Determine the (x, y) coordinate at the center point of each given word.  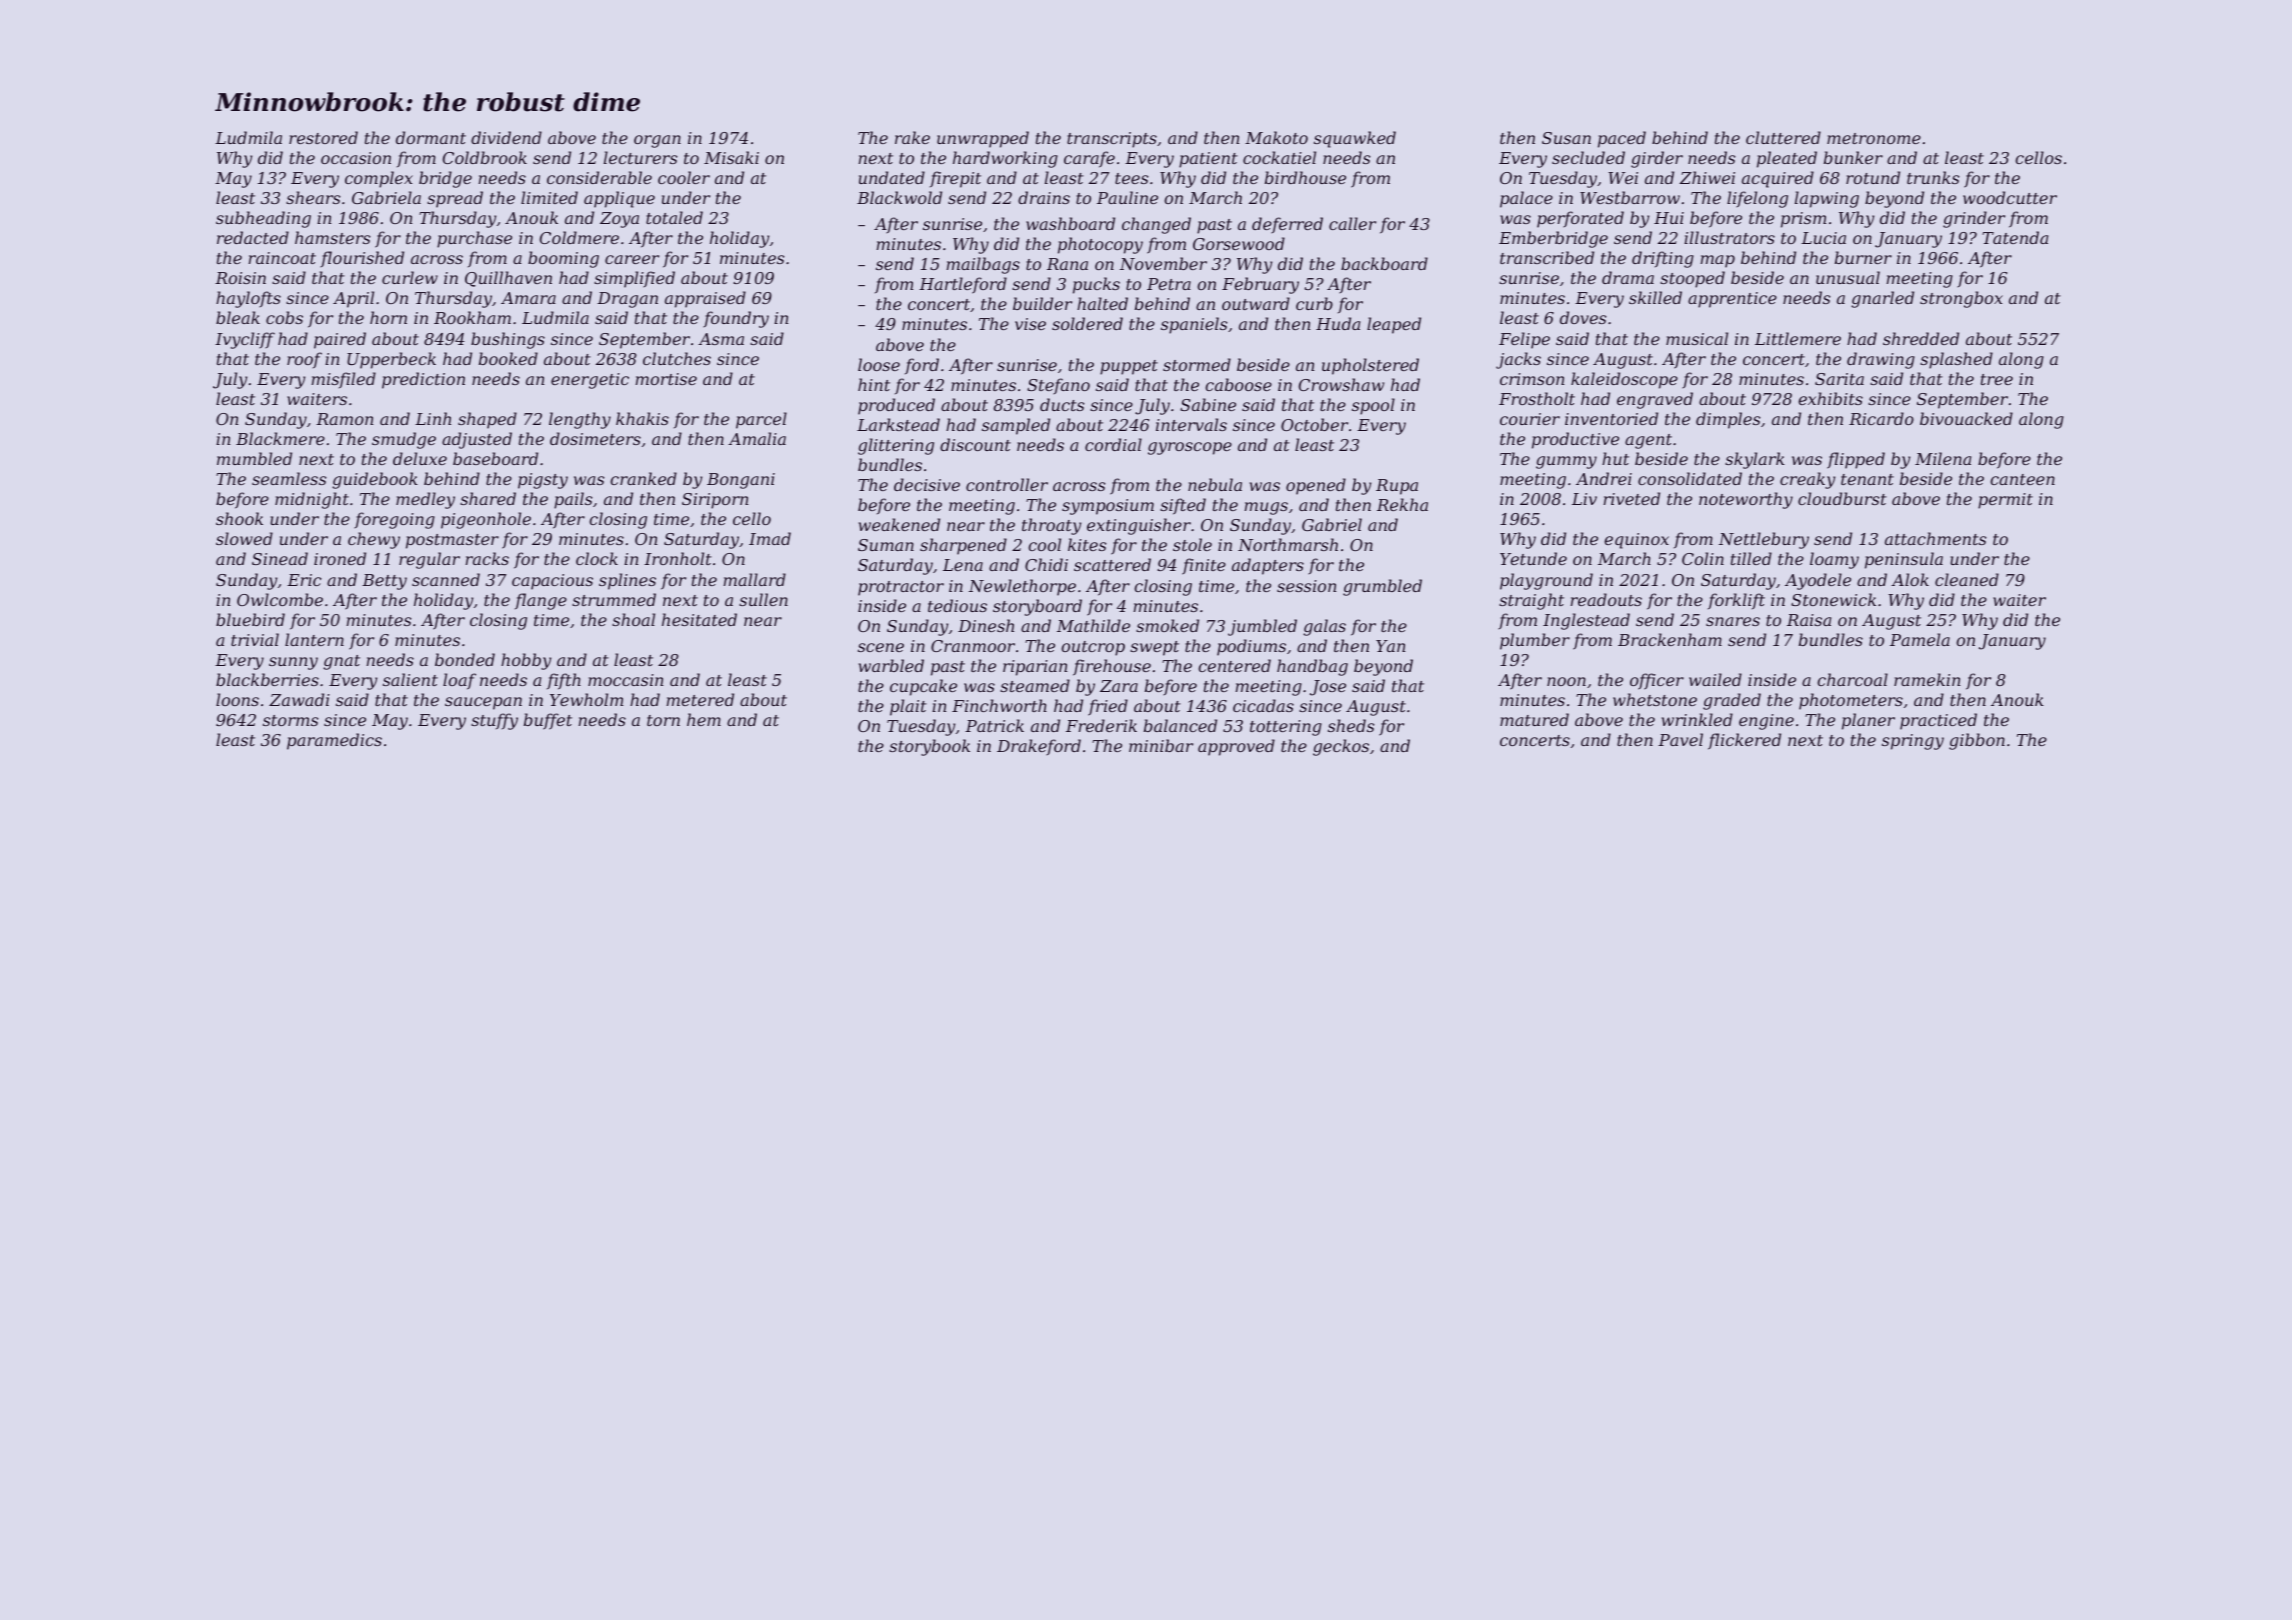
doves (1583, 317)
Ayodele (1818, 581)
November (1163, 263)
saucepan (483, 703)
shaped (487, 420)
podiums (1251, 647)
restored (323, 137)
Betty (384, 582)
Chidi (1046, 564)
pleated (1787, 159)
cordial (1113, 444)
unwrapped (983, 139)
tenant (1867, 479)
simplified (634, 279)
